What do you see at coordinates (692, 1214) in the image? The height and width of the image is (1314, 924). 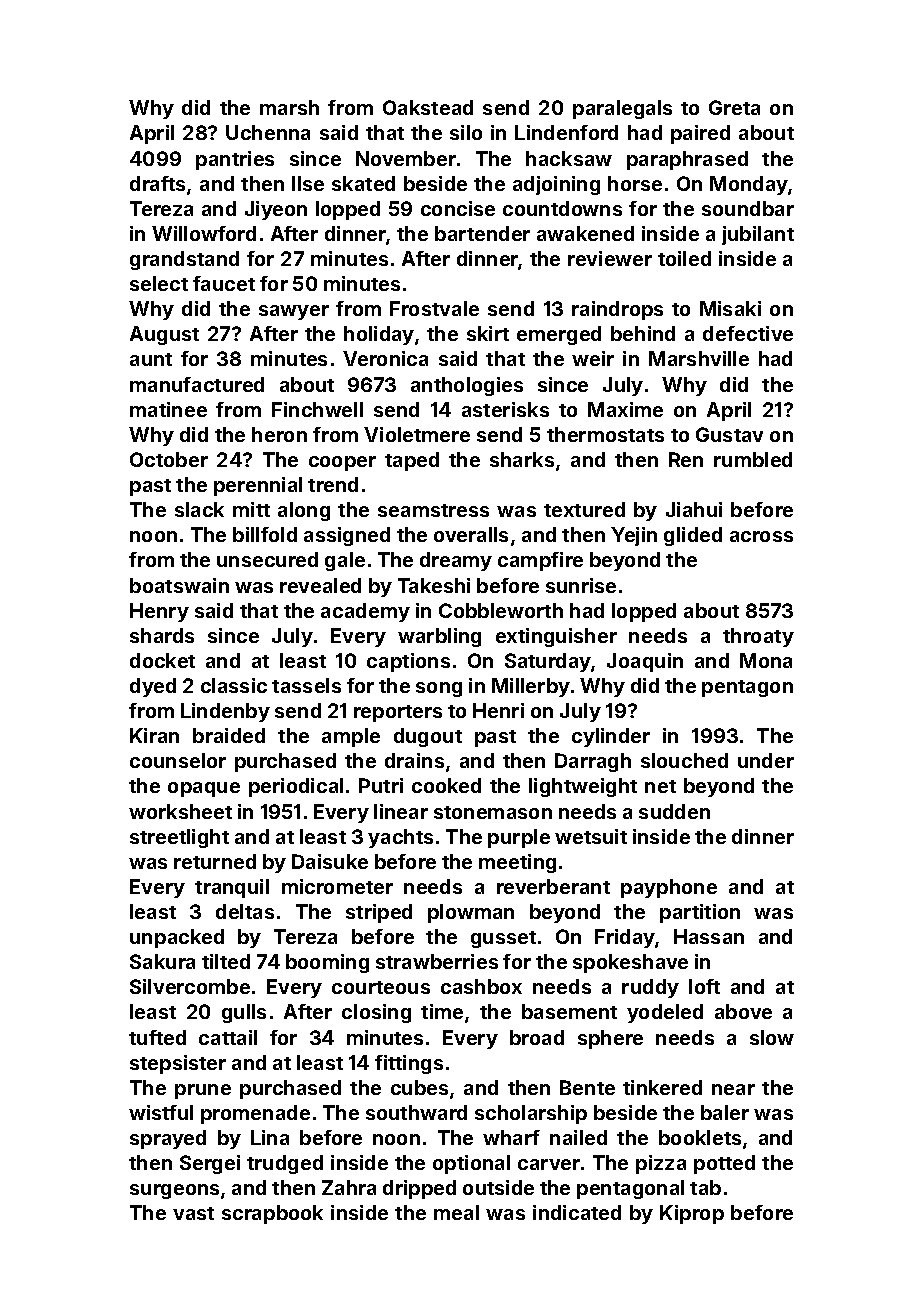 I see `Kiprop` at bounding box center [692, 1214].
